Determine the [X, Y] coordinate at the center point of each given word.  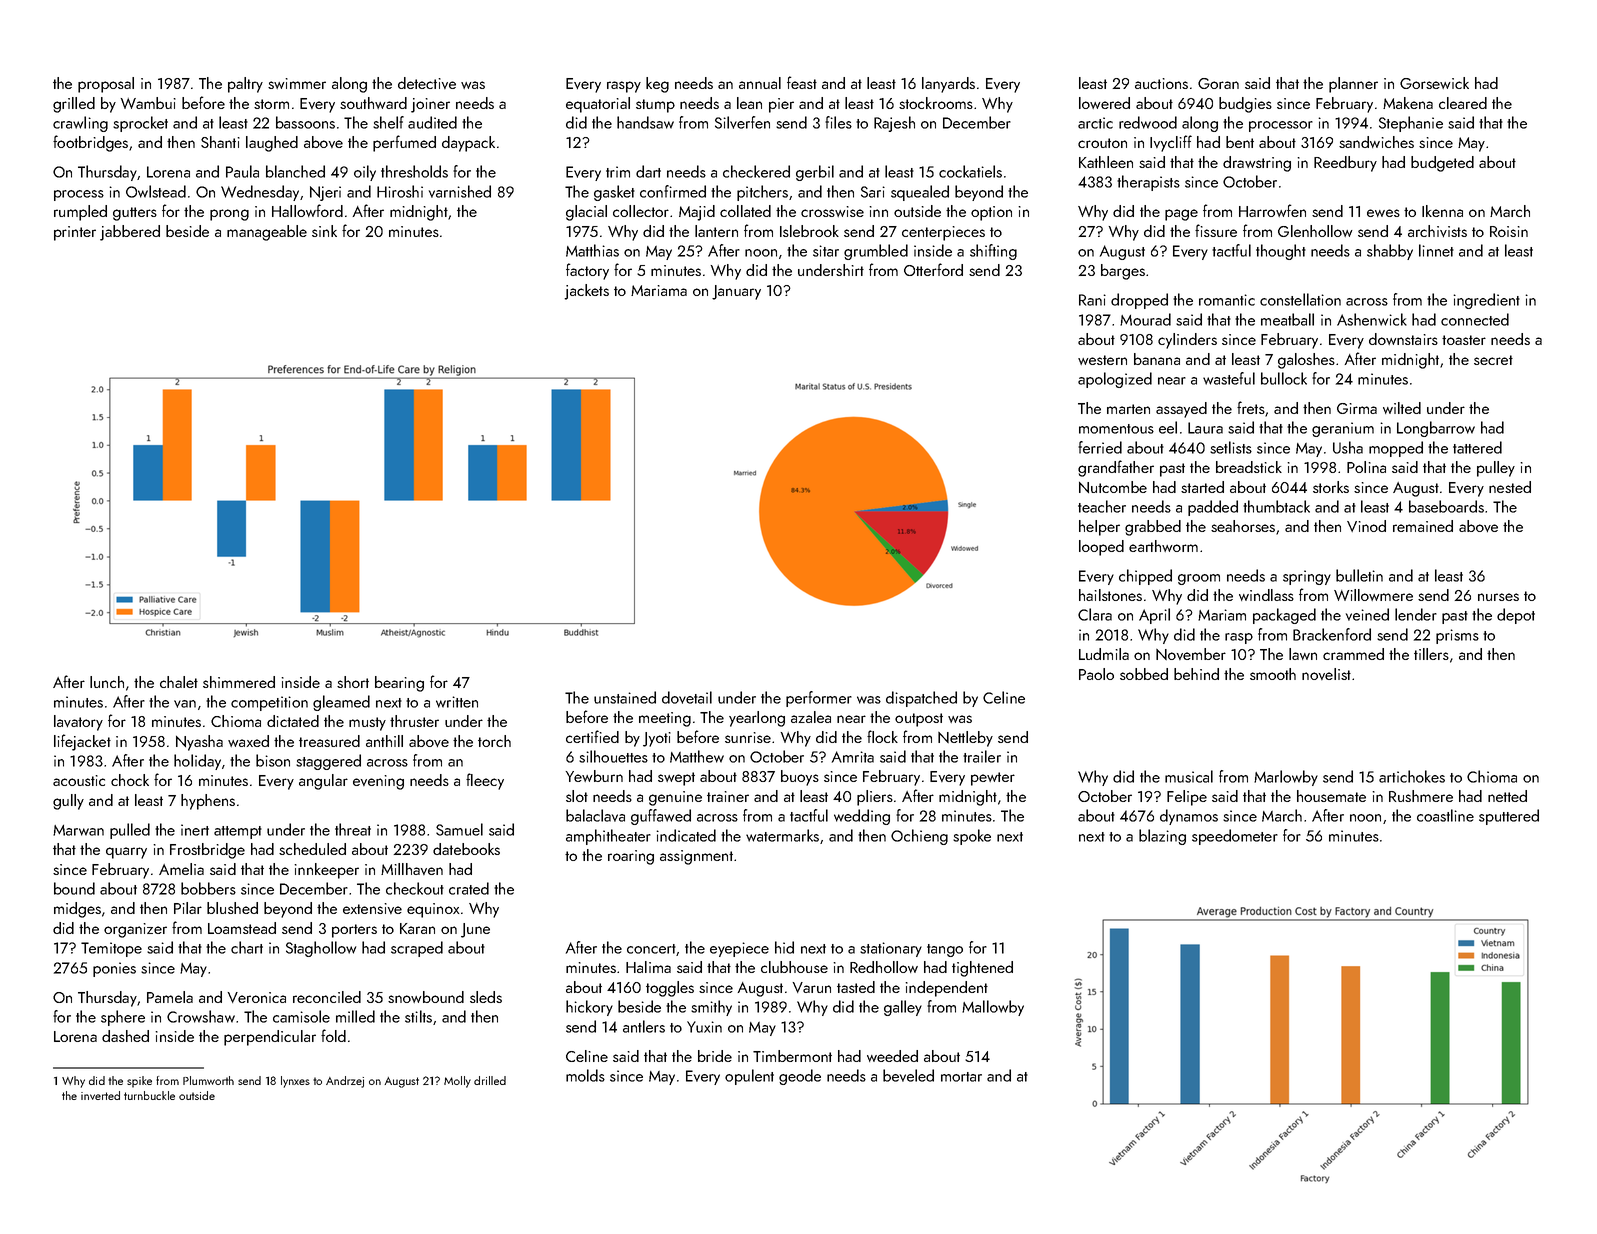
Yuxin [704, 1027]
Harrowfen [1272, 210]
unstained [625, 697]
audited [432, 122]
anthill [384, 741]
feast [802, 82]
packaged [1284, 616]
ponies [114, 969]
